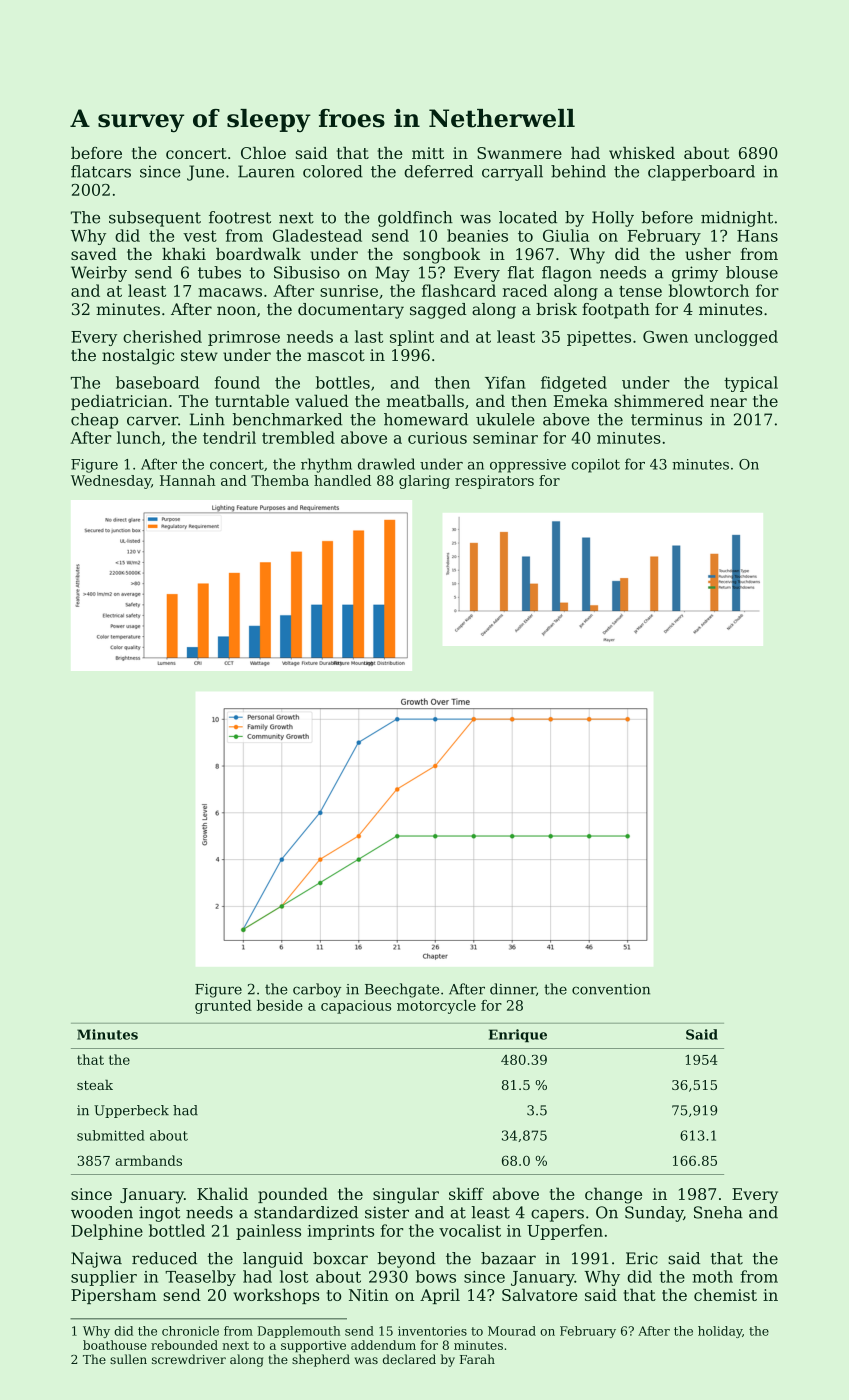 The width and height of the image is (849, 1400). I want to click on convention, so click(611, 989).
